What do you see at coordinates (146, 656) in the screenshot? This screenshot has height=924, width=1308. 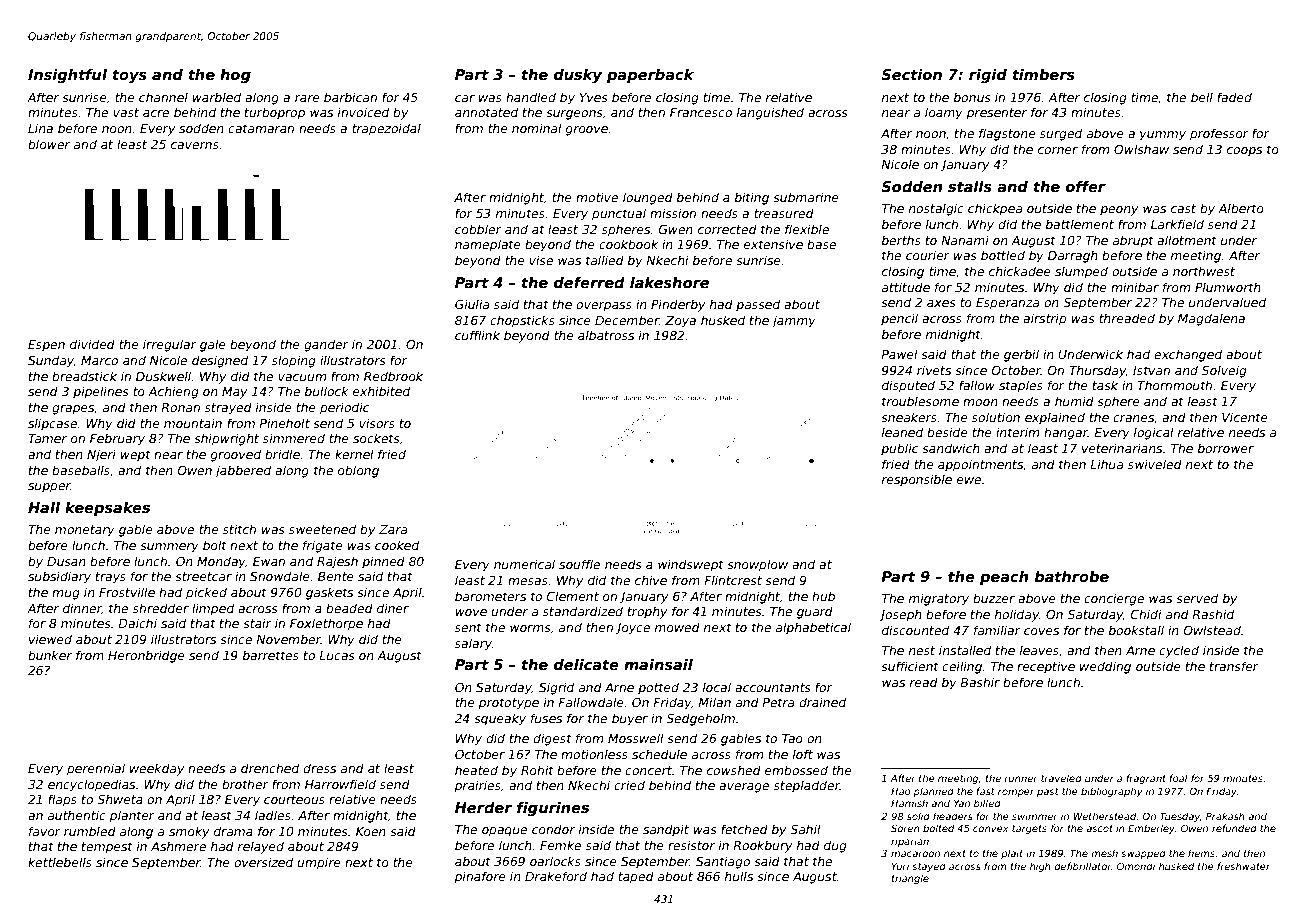 I see `Heronbridge` at bounding box center [146, 656].
